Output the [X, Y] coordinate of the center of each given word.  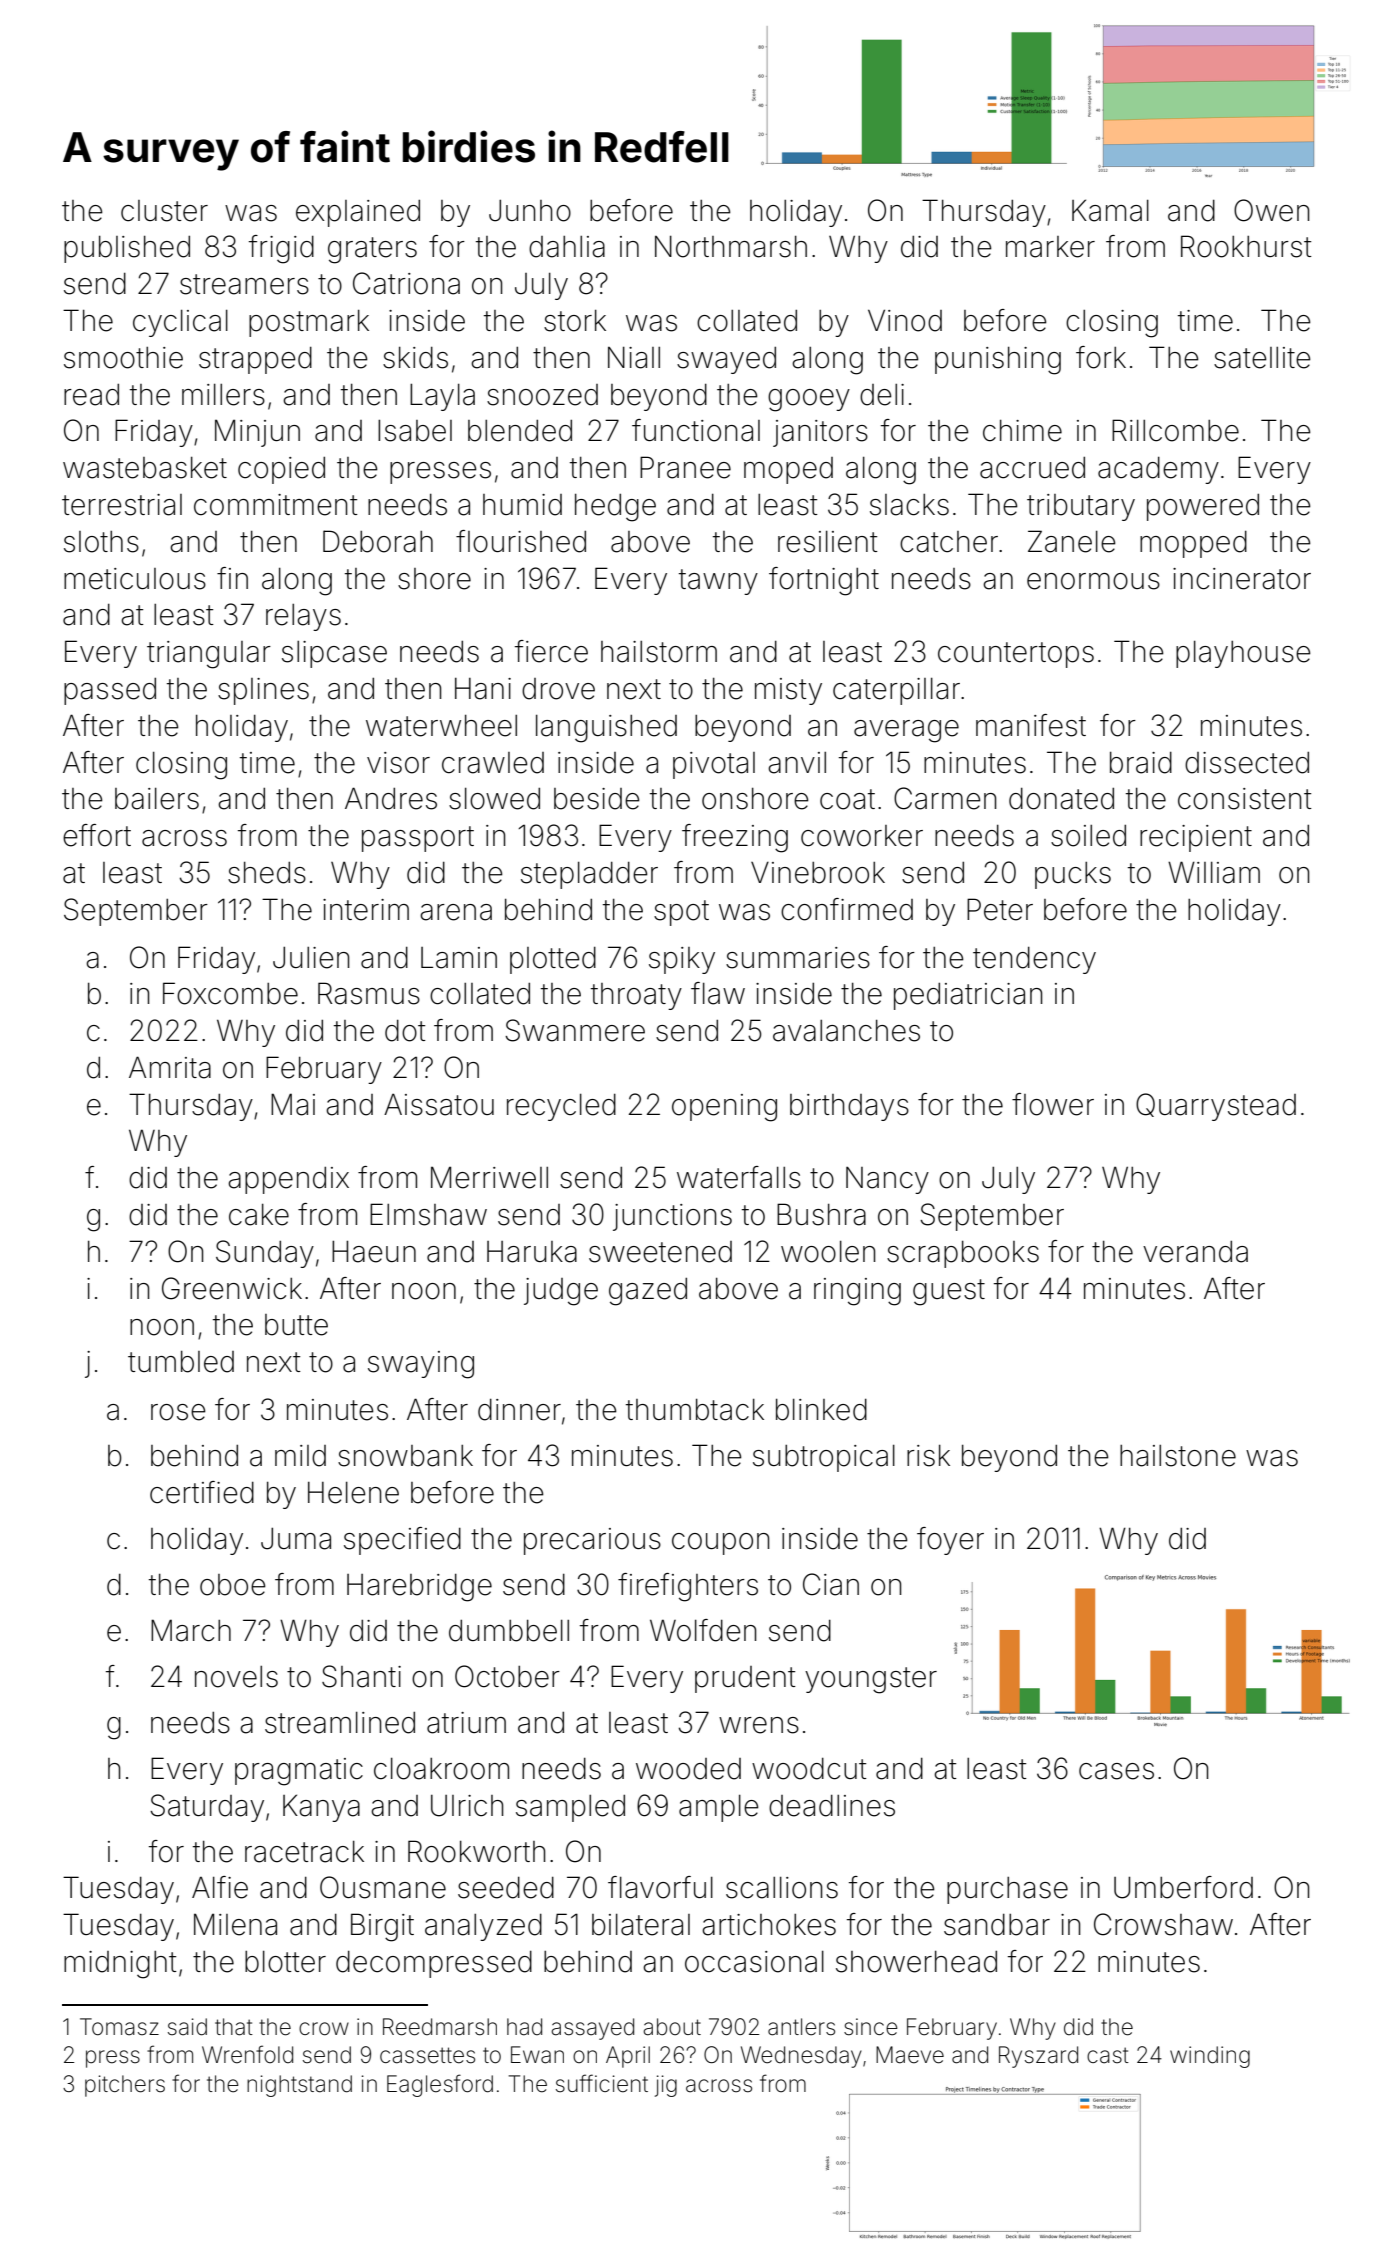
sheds [267, 873]
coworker [862, 836]
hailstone [1178, 1456]
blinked [821, 1410]
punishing [998, 361]
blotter [285, 1962]
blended [520, 431]
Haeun [374, 1252]
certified [202, 1492]
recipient [1196, 838]
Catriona [406, 283]
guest [949, 1292]
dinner [519, 1410]
